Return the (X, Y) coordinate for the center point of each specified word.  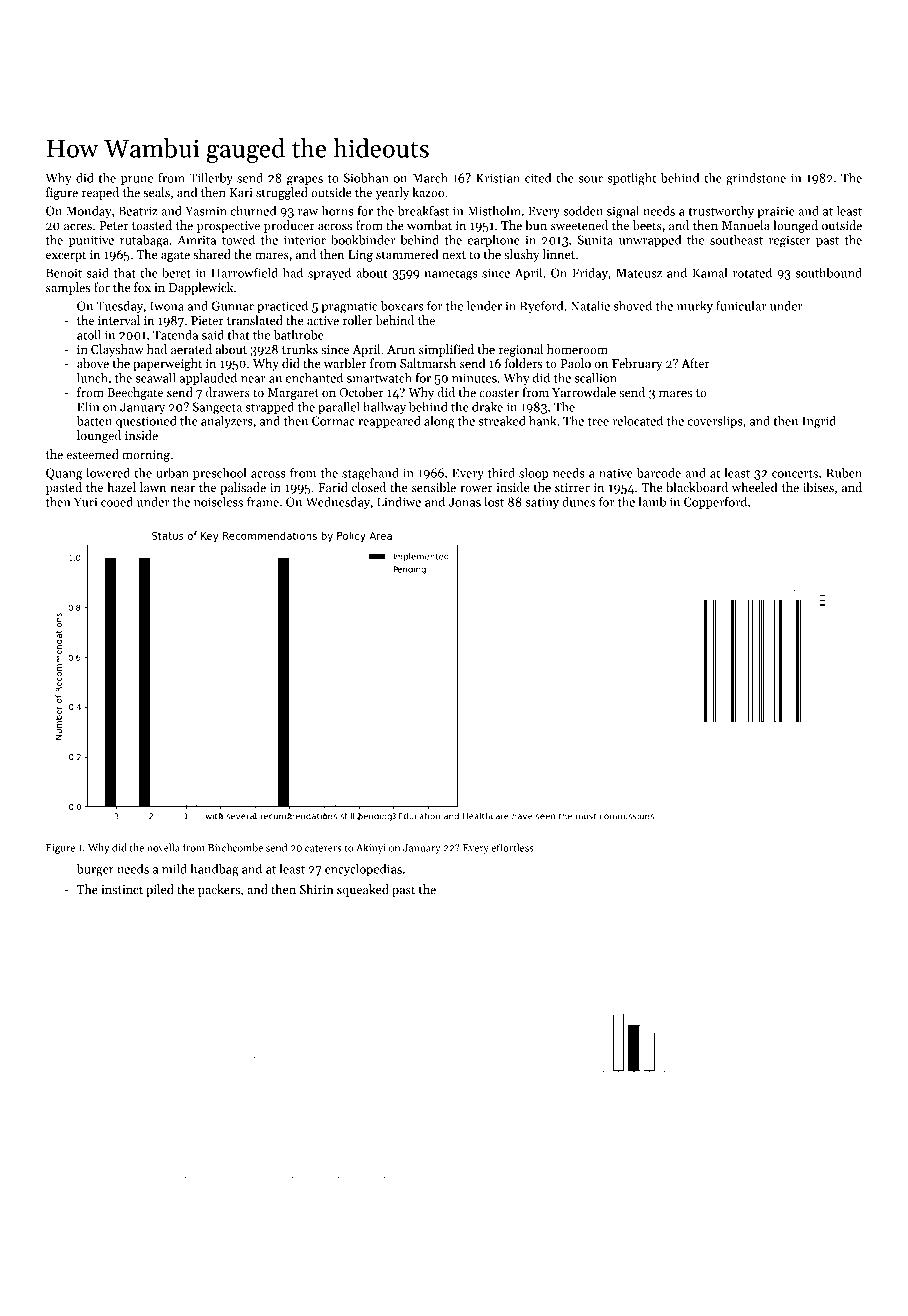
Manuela (746, 225)
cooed (117, 502)
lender (484, 306)
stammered (407, 254)
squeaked (363, 890)
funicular (741, 306)
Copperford (715, 503)
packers (219, 890)
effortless (512, 847)
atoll (89, 335)
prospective (228, 227)
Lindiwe (399, 502)
